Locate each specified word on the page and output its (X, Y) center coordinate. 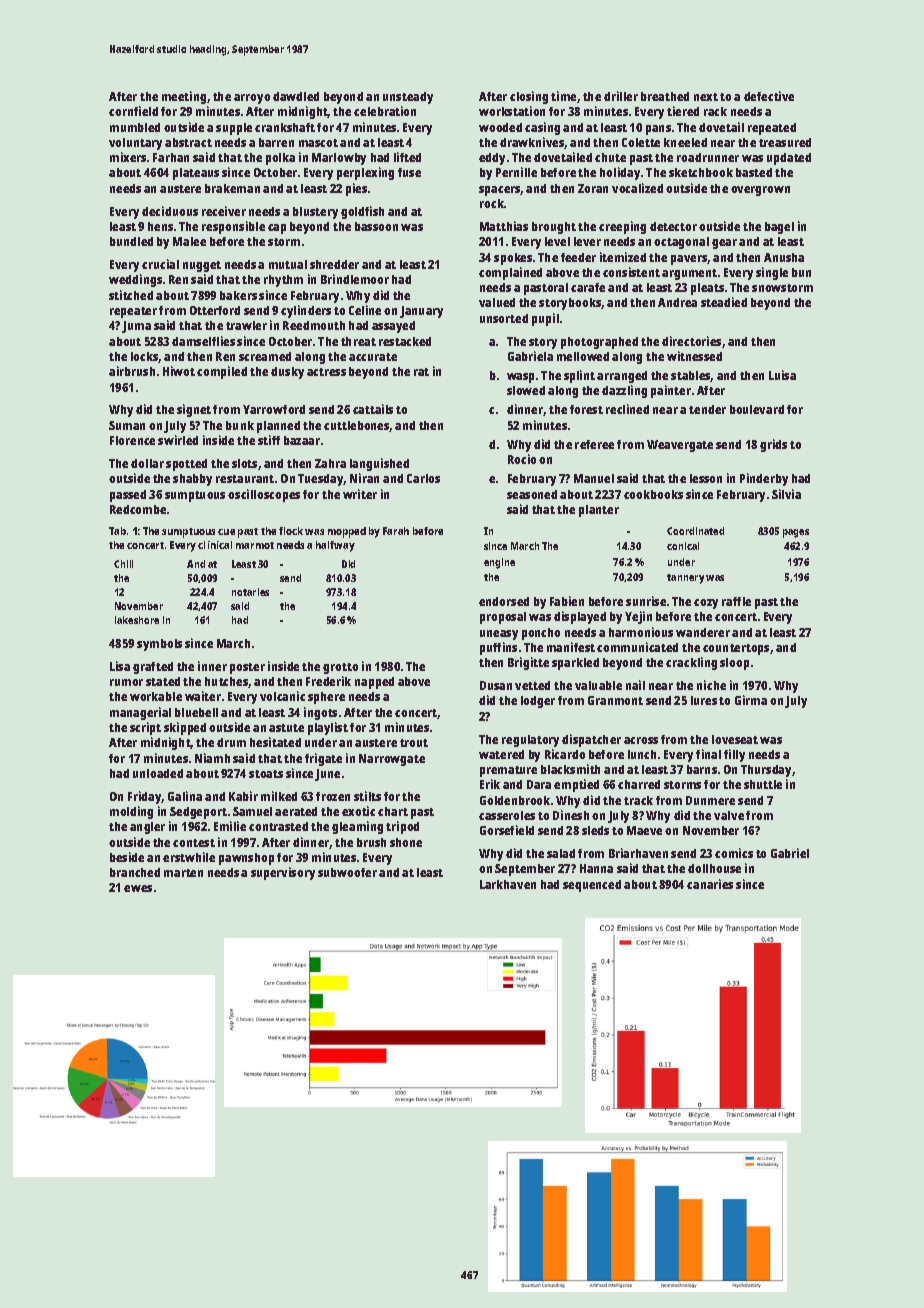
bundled (131, 241)
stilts (367, 796)
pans (658, 130)
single (772, 273)
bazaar (302, 440)
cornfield (133, 111)
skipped (185, 728)
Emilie (230, 826)
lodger (538, 702)
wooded (500, 127)
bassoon (376, 226)
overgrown (760, 191)
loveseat (735, 739)
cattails (373, 409)
